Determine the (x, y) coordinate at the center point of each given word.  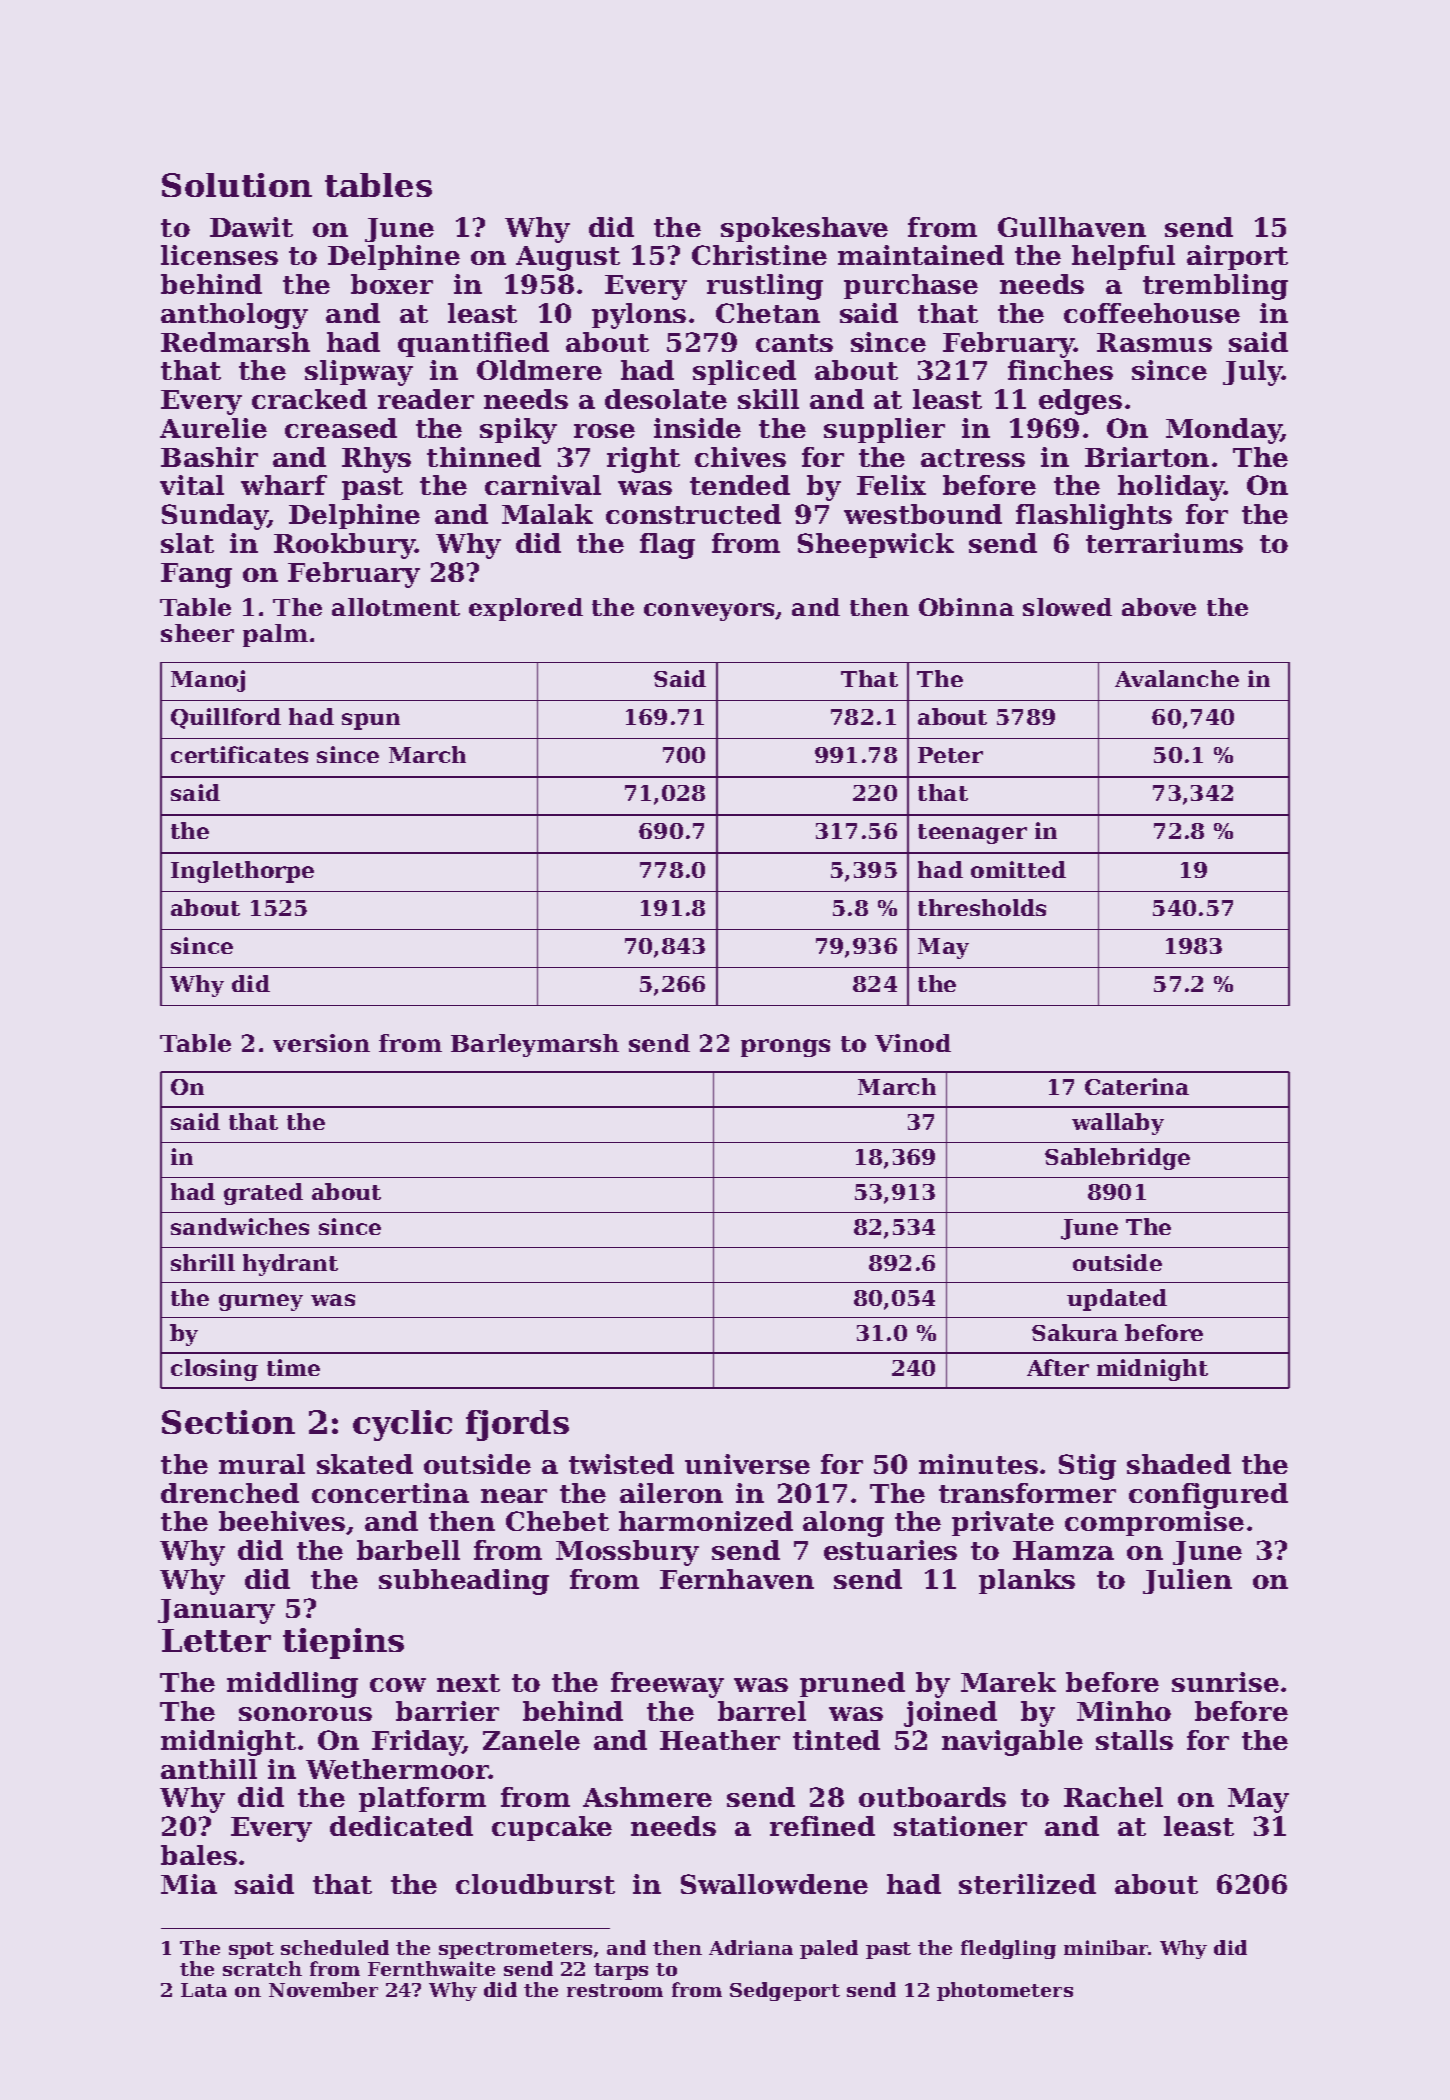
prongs (785, 1048)
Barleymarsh (535, 1045)
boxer (392, 284)
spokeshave (804, 229)
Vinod (913, 1043)
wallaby (1118, 1124)
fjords (517, 1425)
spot (251, 1950)
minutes (978, 1464)
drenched (230, 1493)
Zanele (531, 1740)
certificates (239, 754)
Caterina (1137, 1086)
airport (1237, 257)
